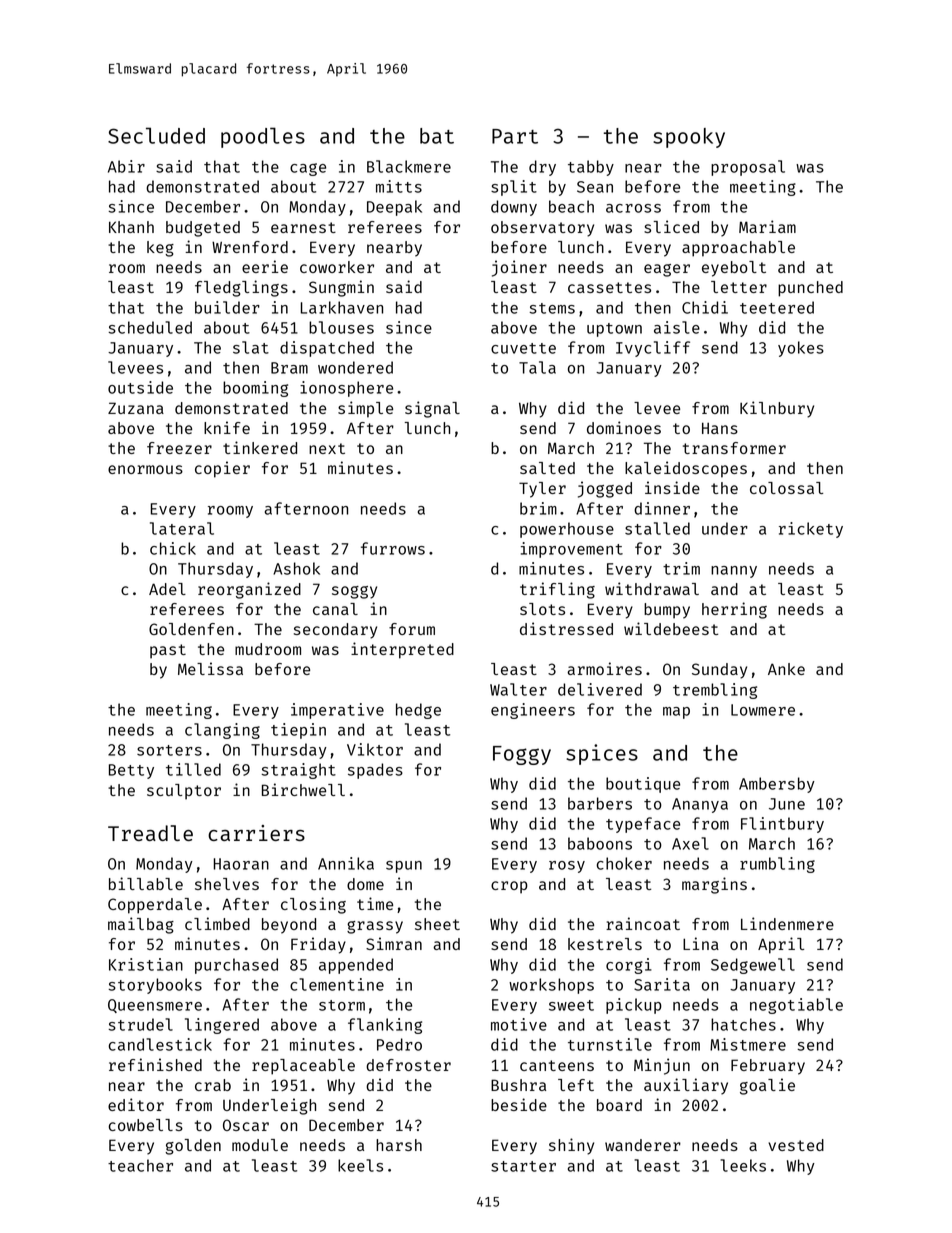  I want to click on spooky, so click(689, 138).
